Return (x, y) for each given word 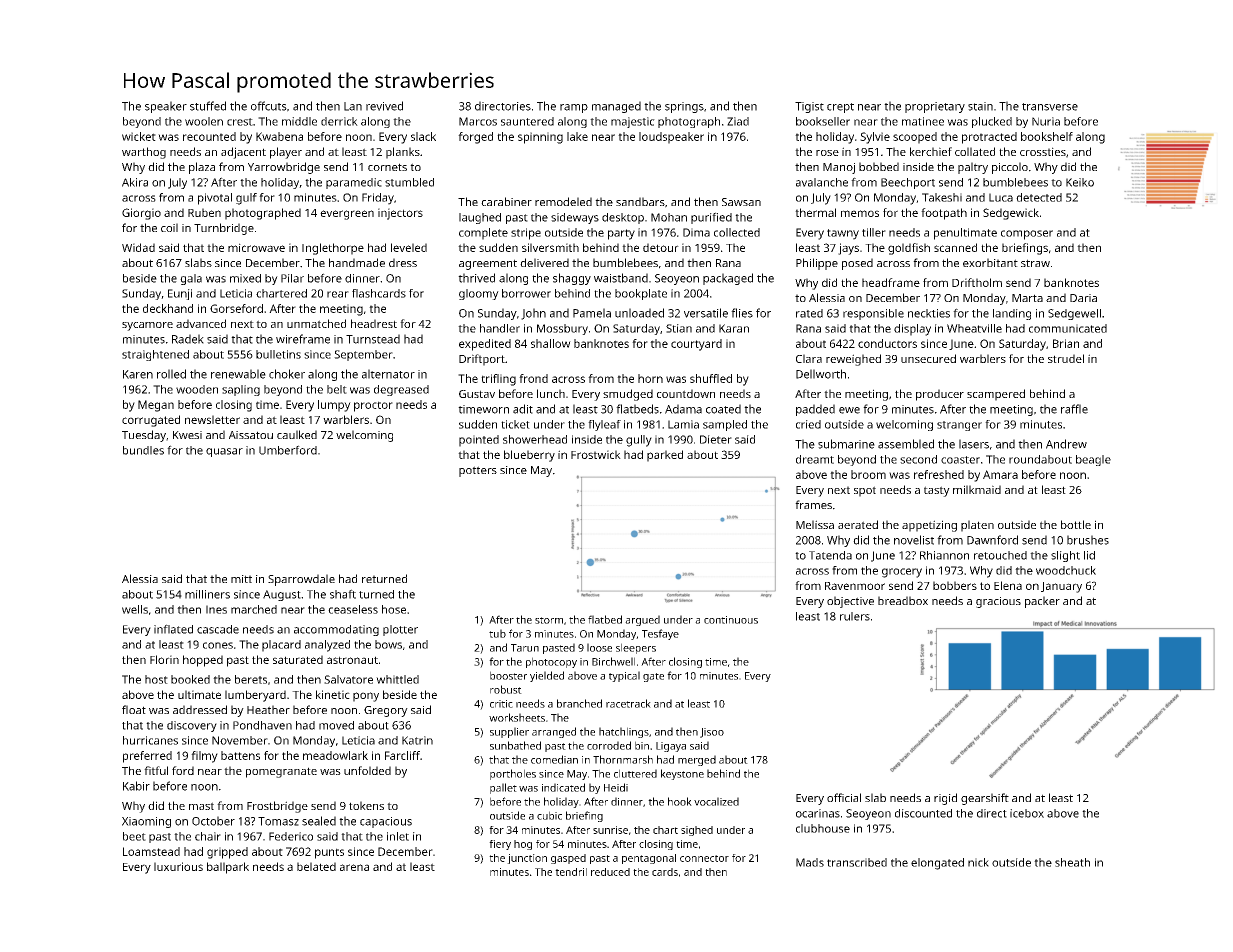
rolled (171, 374)
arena (354, 867)
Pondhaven (262, 725)
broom (868, 474)
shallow (551, 343)
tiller (874, 232)
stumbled (409, 182)
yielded (547, 676)
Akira (135, 182)
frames (813, 504)
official (844, 797)
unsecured (928, 358)
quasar (224, 452)
